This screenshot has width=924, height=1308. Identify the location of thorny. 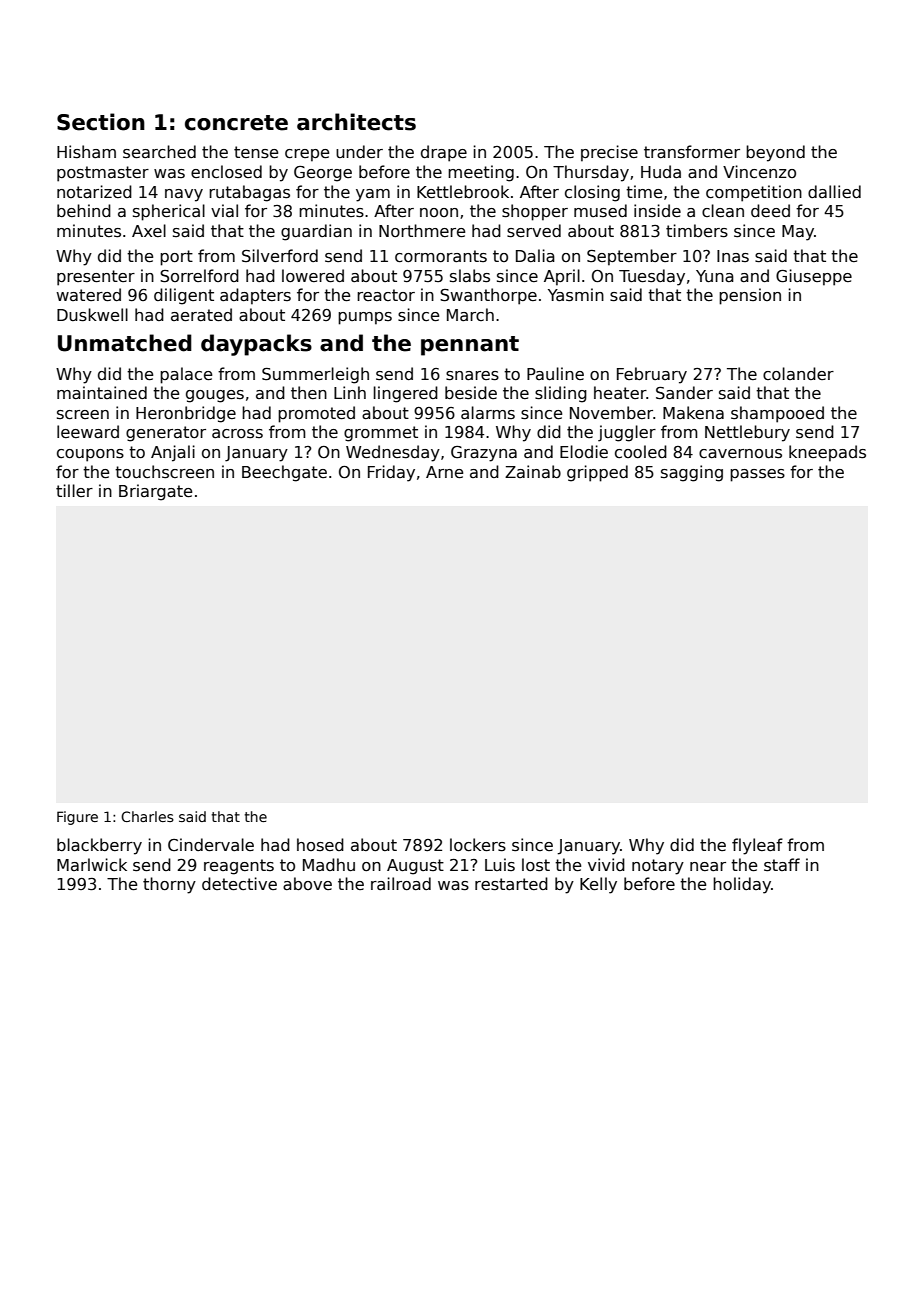
(169, 885).
